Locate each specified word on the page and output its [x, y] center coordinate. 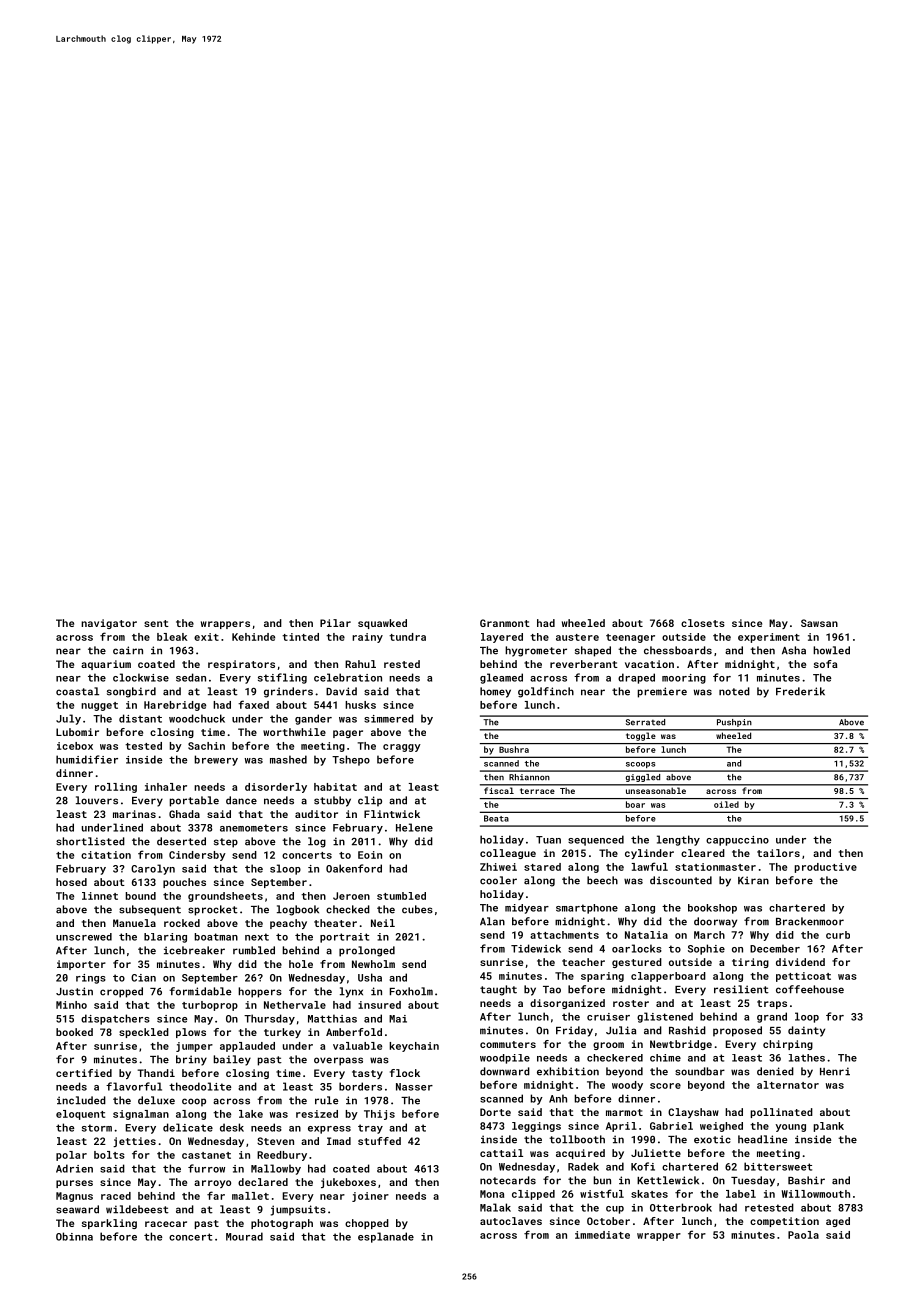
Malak [495, 1207]
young [791, 1128]
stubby [332, 801]
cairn [128, 650]
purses [74, 1184]
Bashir [806, 1180]
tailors [778, 853]
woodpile [505, 1059]
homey [495, 692]
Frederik [800, 691]
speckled [144, 1033]
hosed [71, 882]
